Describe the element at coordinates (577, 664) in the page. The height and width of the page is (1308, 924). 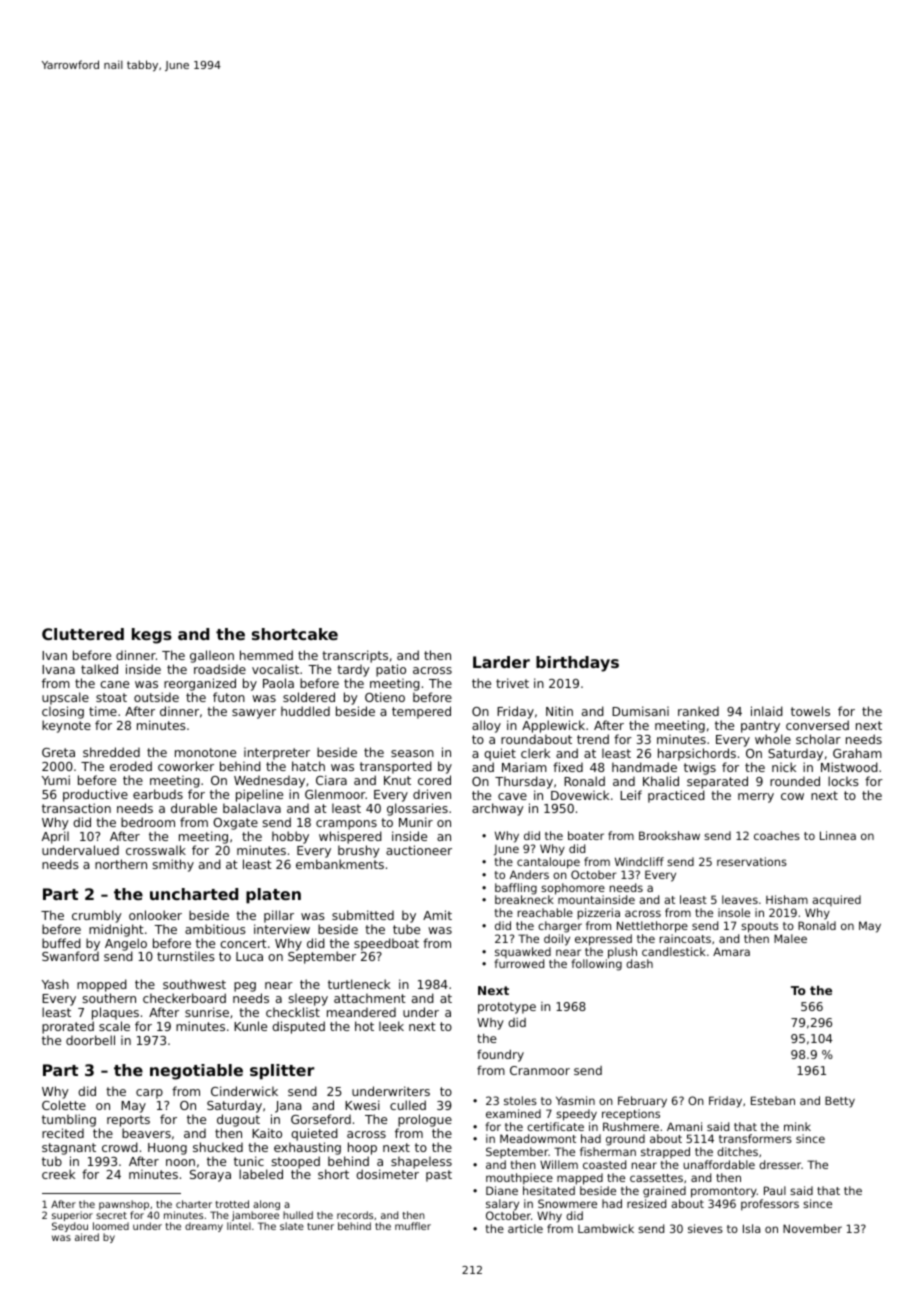
I see `birthdays` at that location.
